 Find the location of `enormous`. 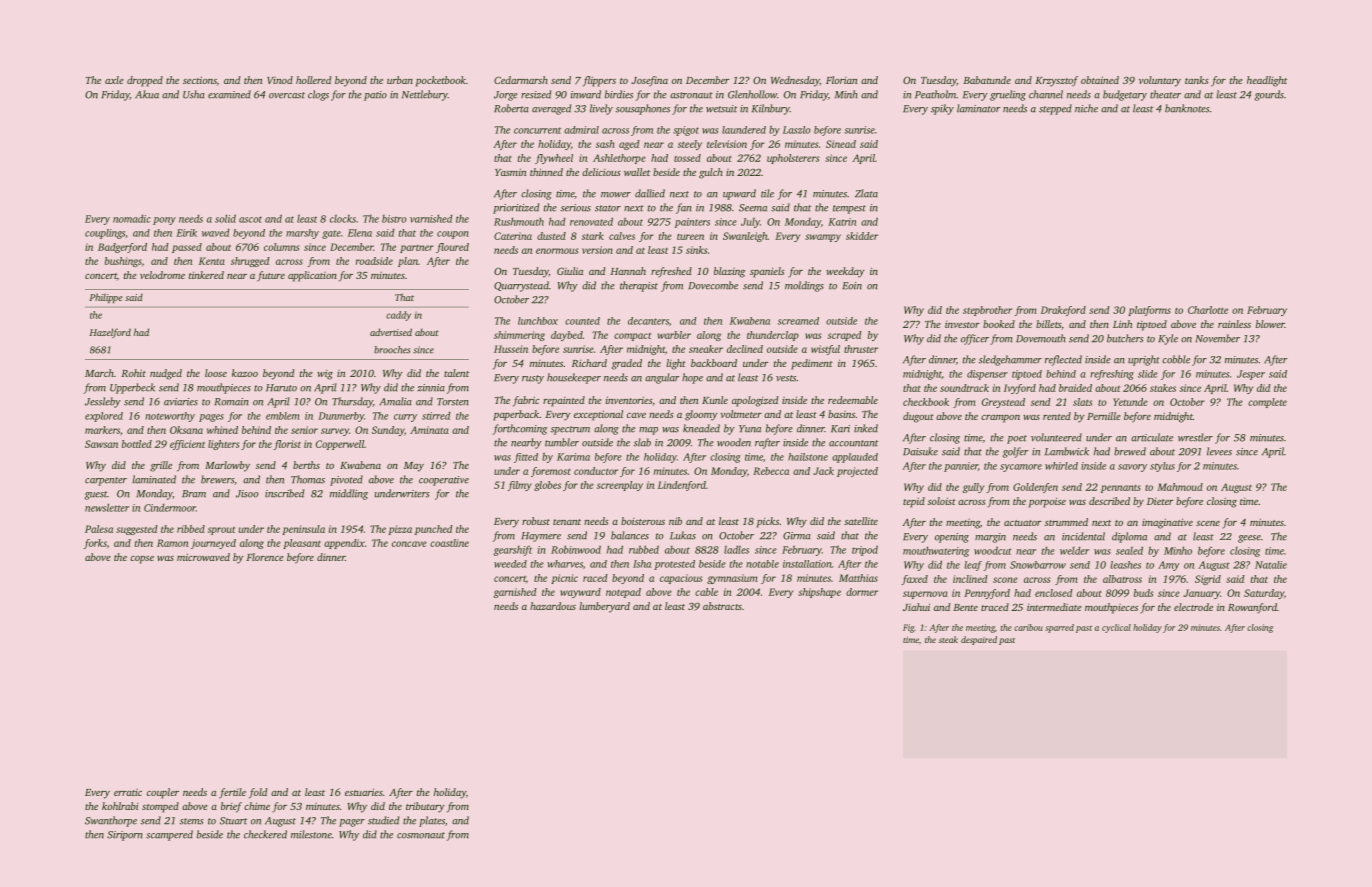

enormous is located at coordinates (557, 251).
